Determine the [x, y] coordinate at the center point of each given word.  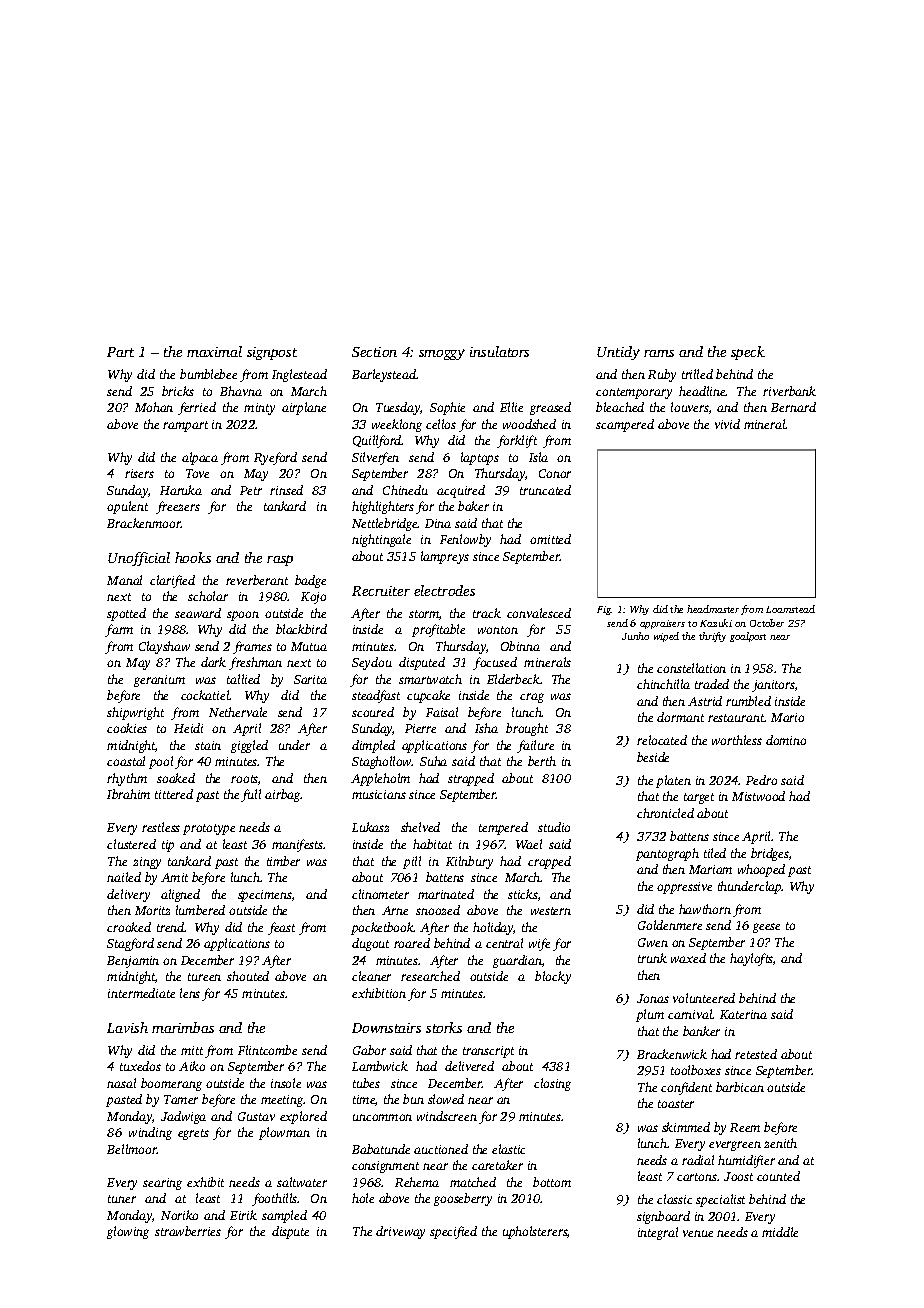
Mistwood [758, 796]
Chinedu [405, 490]
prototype [209, 829]
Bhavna [241, 391]
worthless [737, 740]
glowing [128, 1232]
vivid [727, 424]
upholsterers [535, 1232]
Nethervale [238, 712]
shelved [420, 827]
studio [554, 827]
